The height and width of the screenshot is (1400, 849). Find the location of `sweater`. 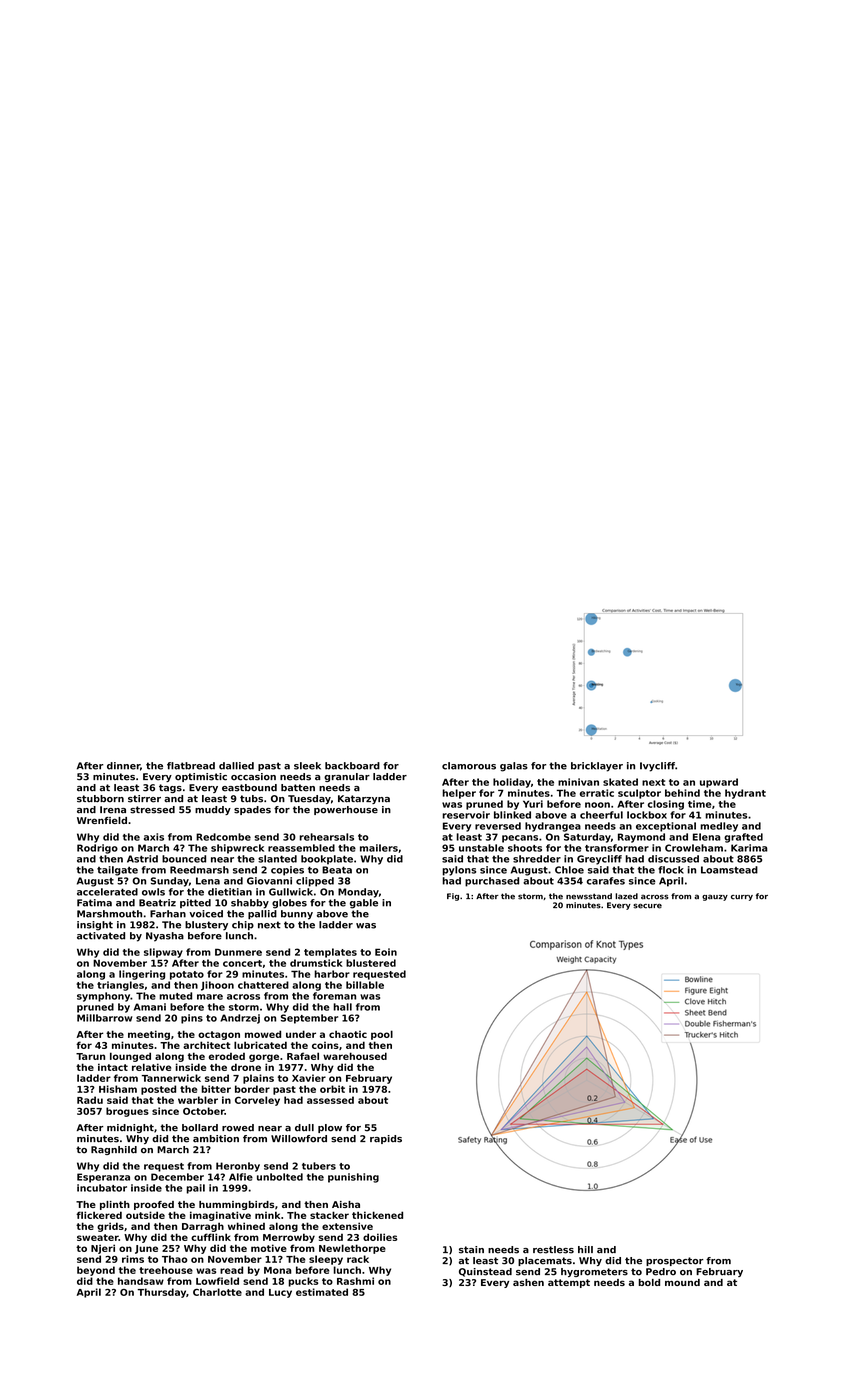

sweater is located at coordinates (98, 1237).
